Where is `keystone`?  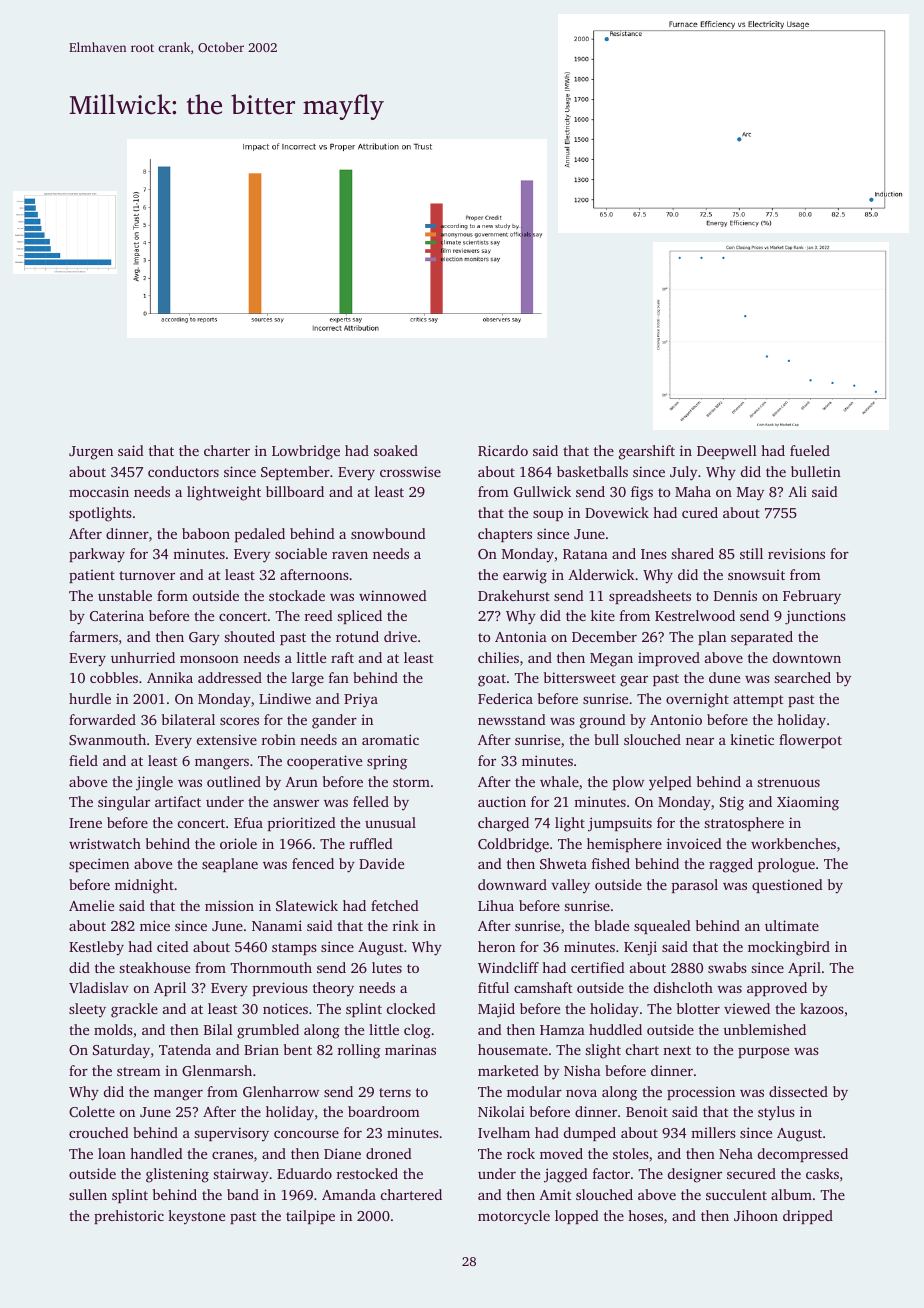
keystone is located at coordinates (196, 1217).
